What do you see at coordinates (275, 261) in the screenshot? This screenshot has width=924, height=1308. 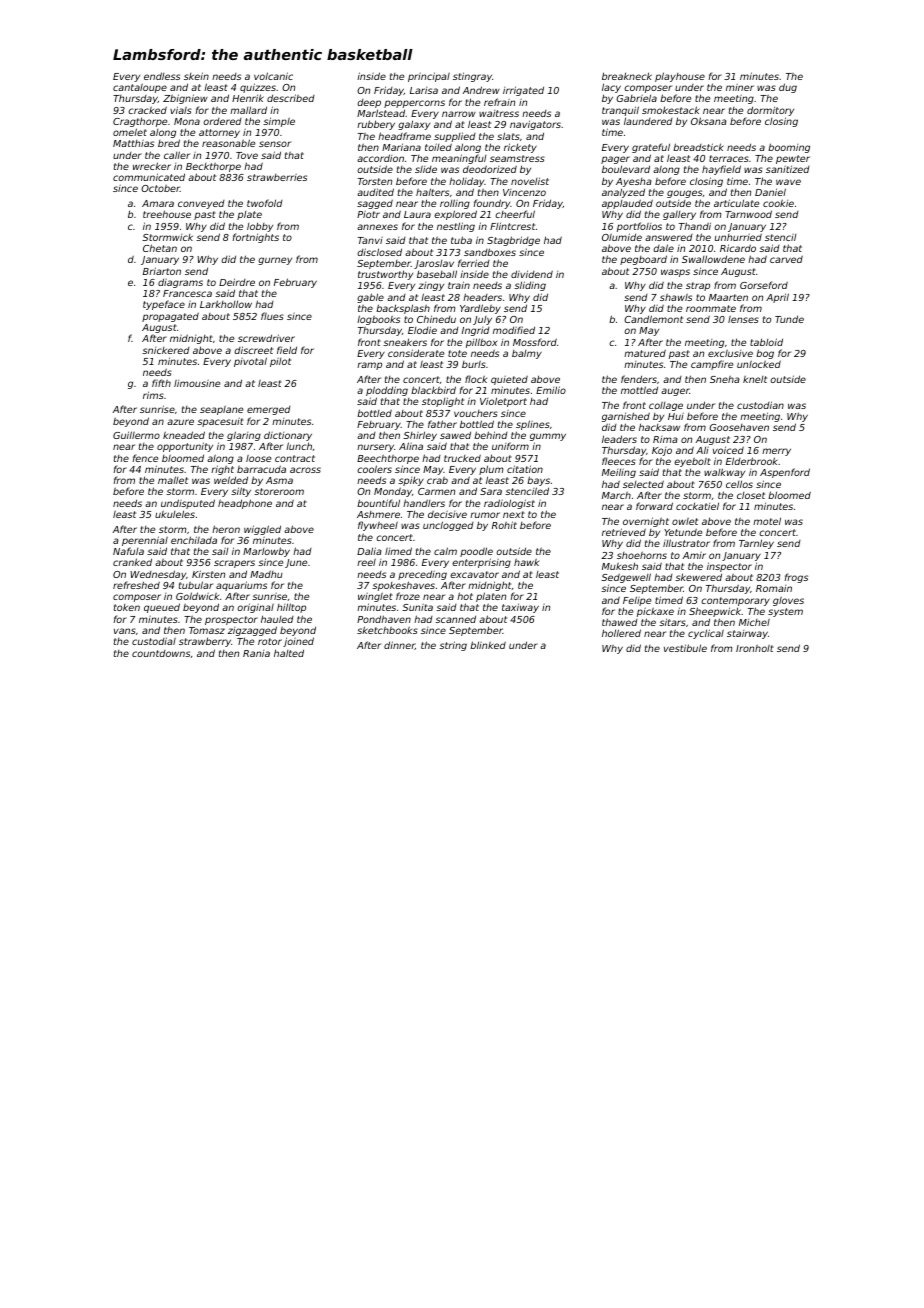 I see `gurney` at bounding box center [275, 261].
